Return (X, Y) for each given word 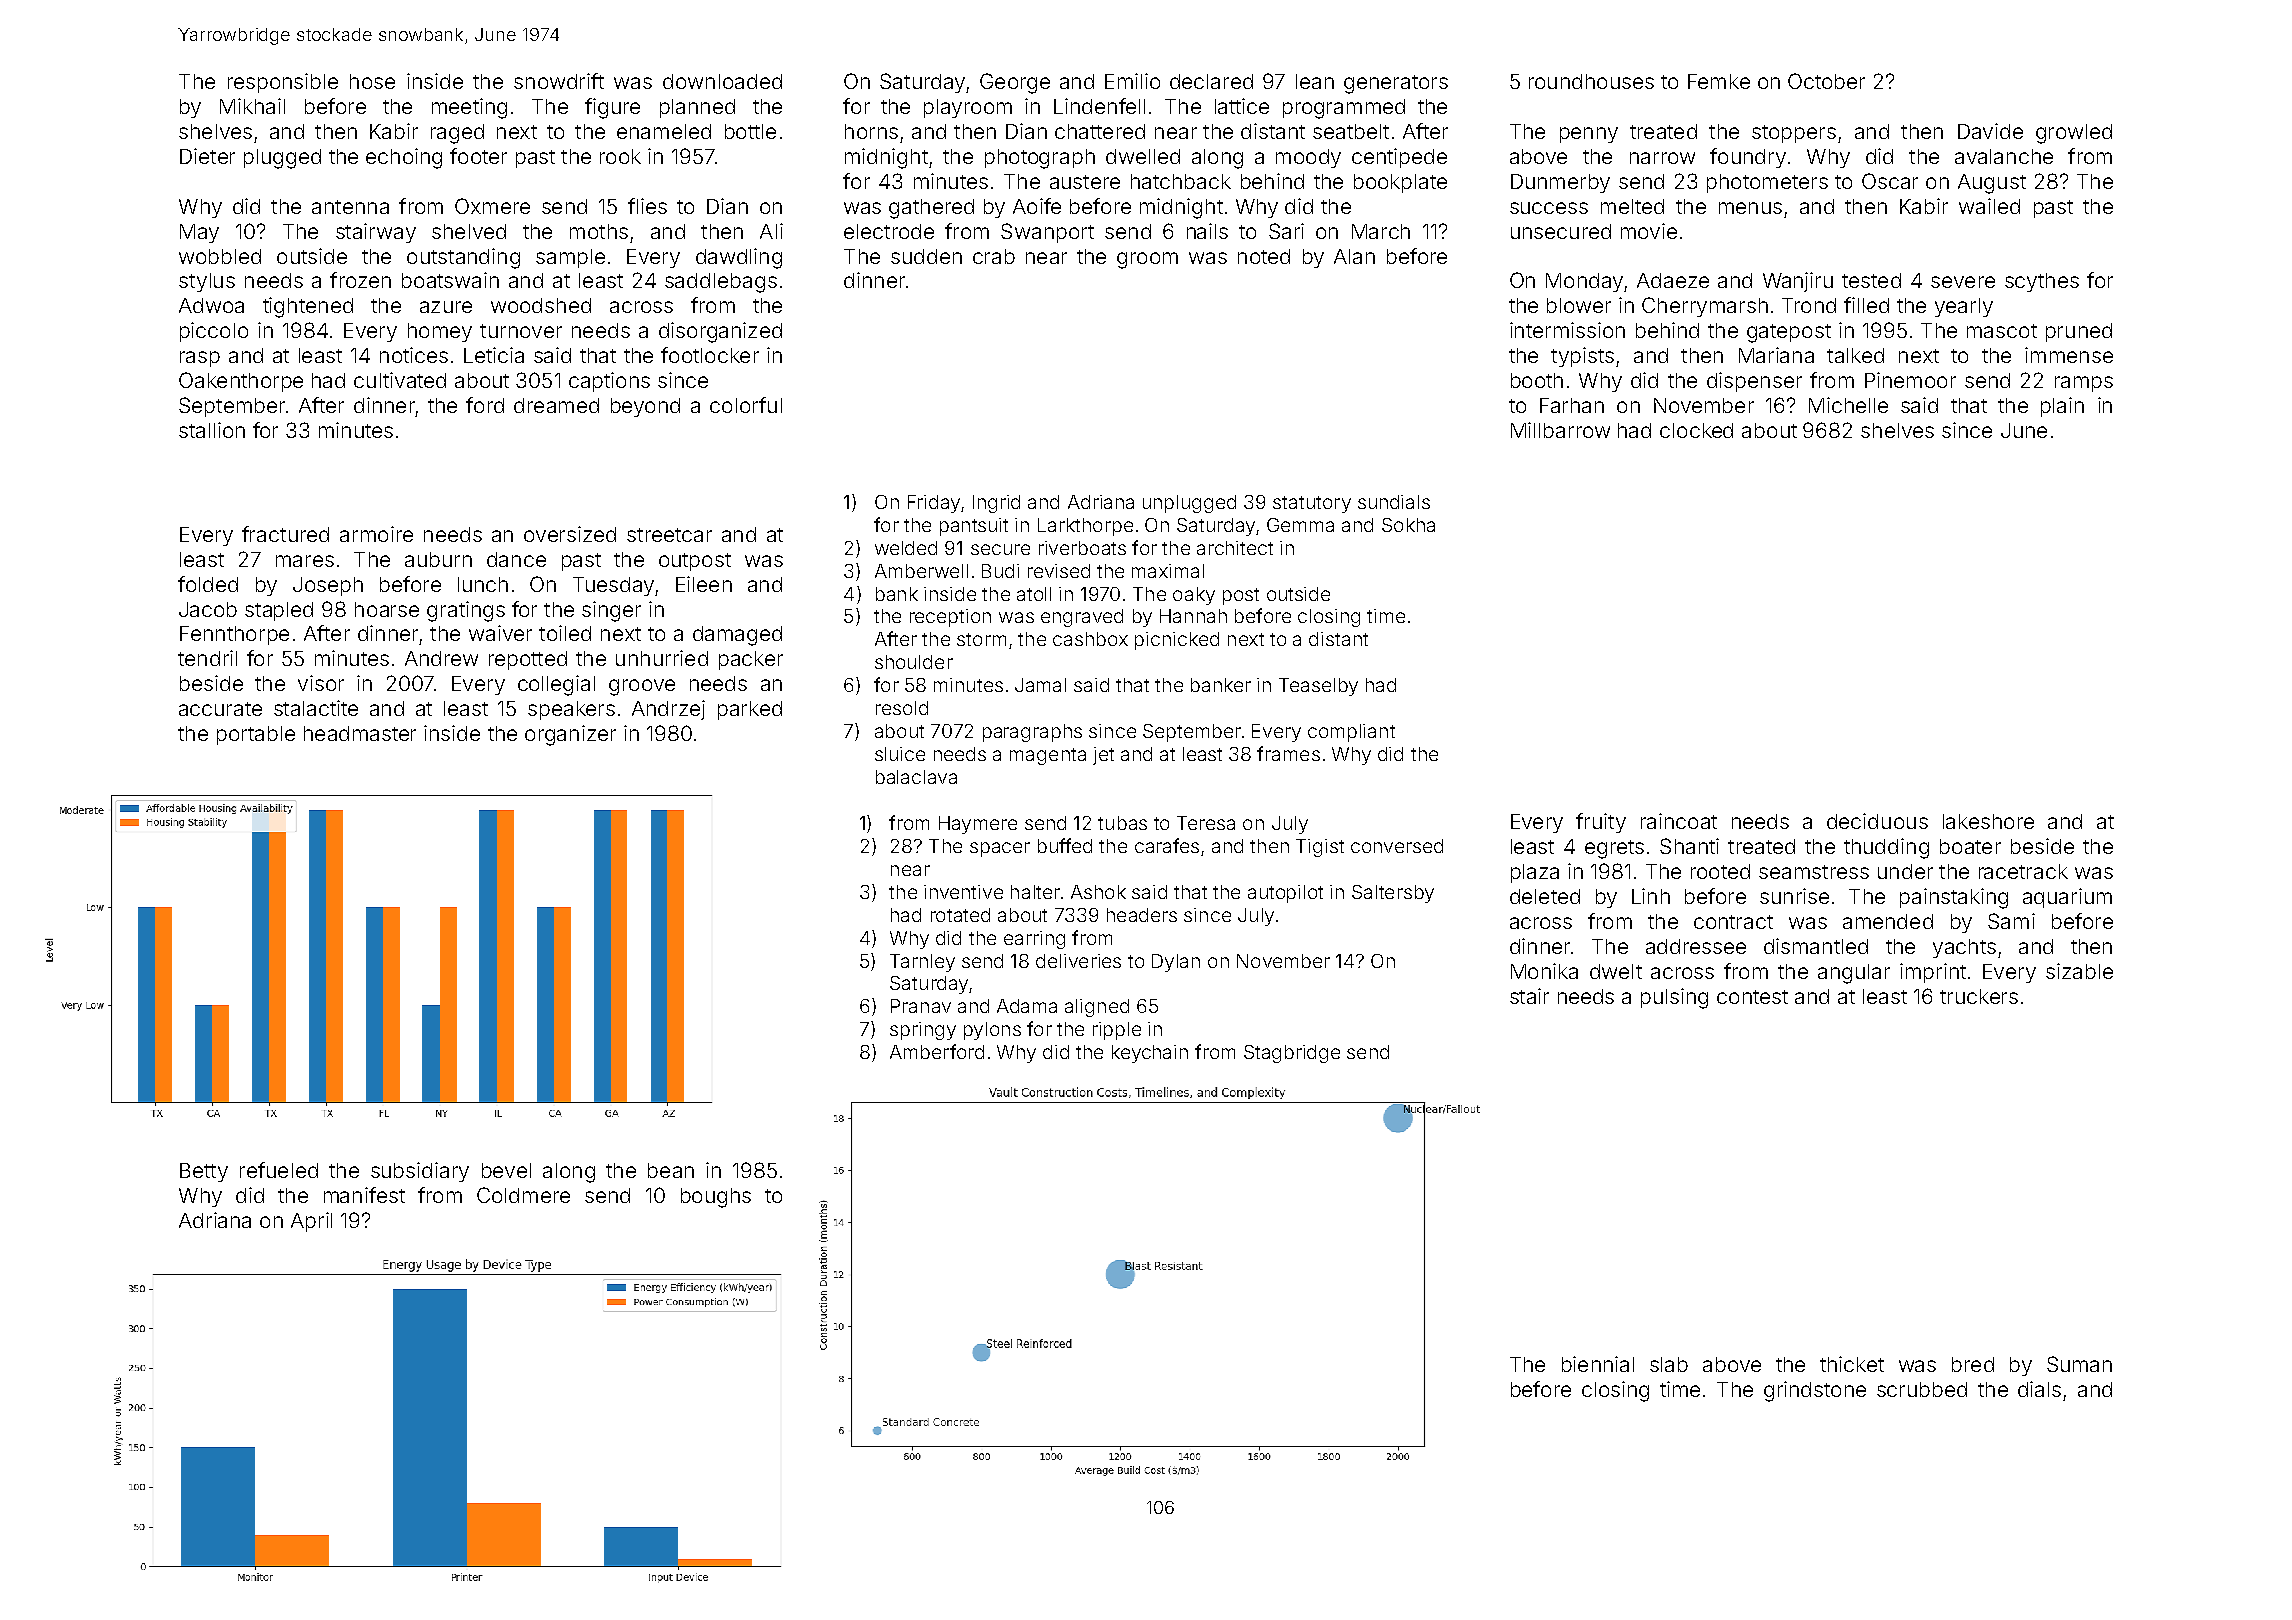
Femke (1719, 81)
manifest (364, 1195)
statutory (1312, 504)
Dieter (207, 156)
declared (1211, 81)
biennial (1598, 1364)
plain (2062, 407)
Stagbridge (1292, 1054)
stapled (279, 611)
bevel (506, 1170)
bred (1973, 1364)
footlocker (710, 355)
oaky (1194, 596)
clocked (1696, 430)
